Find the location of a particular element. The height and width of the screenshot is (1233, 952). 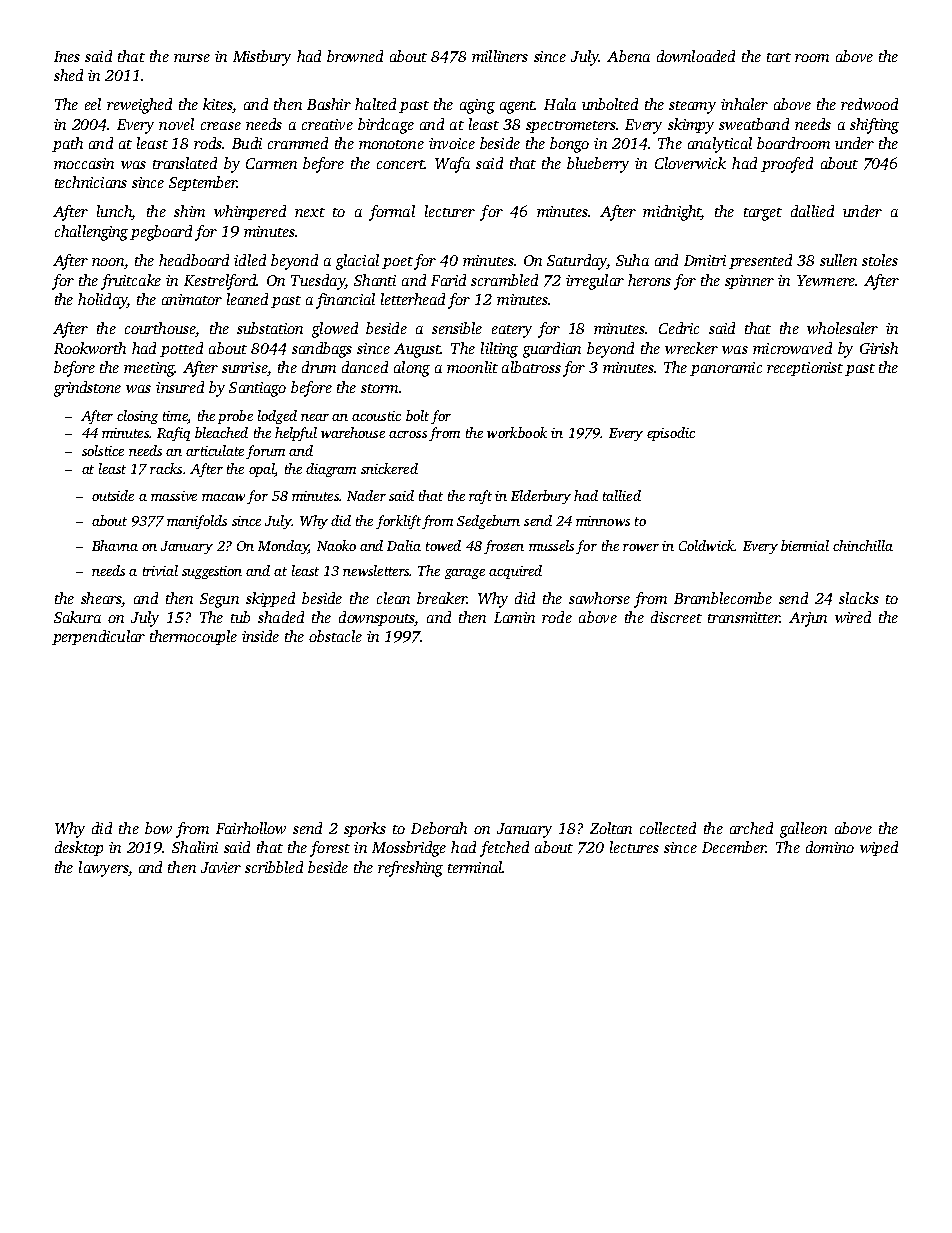

breaker is located at coordinates (442, 598).
